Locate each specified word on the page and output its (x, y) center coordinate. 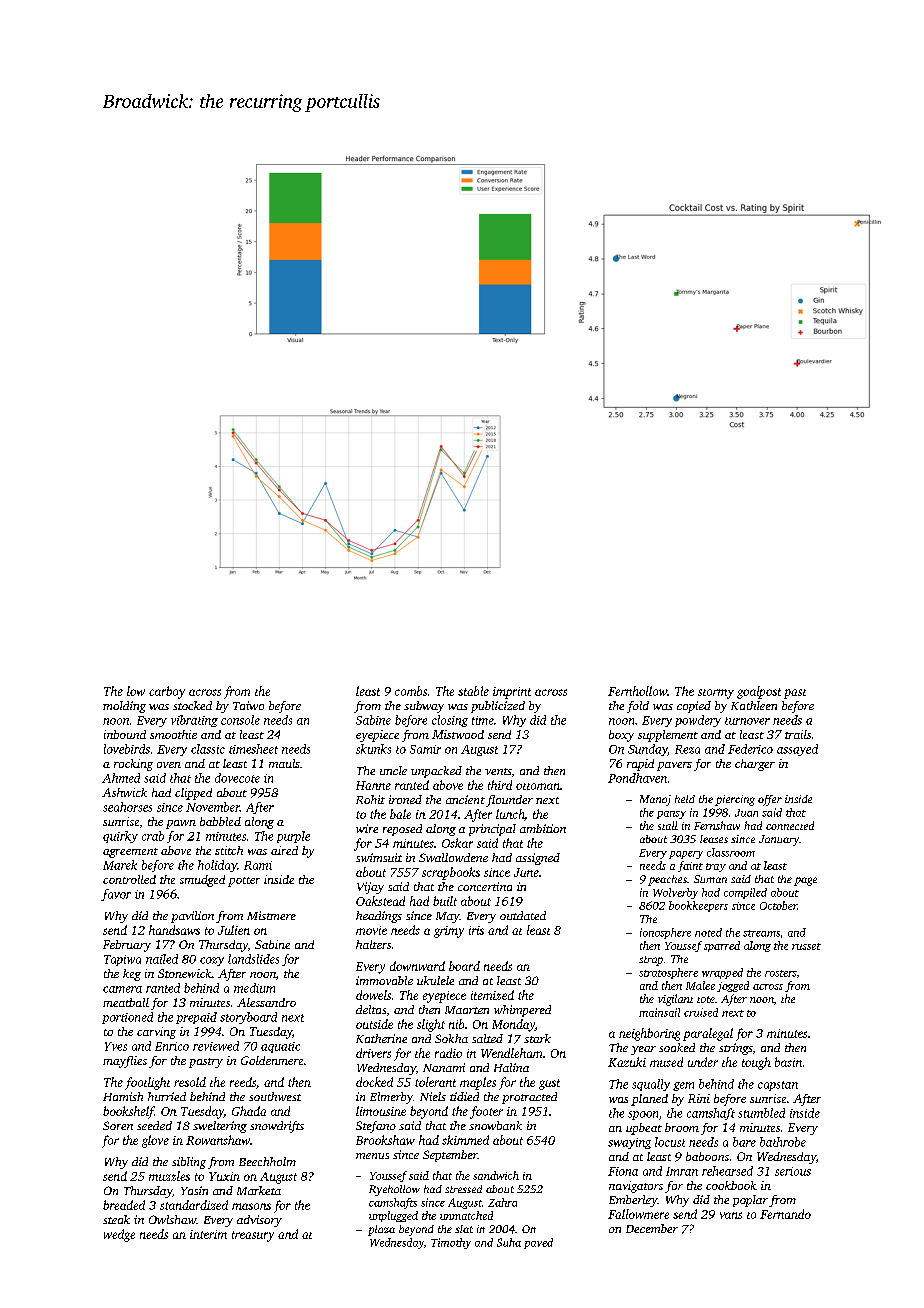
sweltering (220, 1127)
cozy (212, 961)
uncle (393, 770)
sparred (722, 946)
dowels (373, 995)
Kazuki (627, 1062)
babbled (220, 821)
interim (208, 1234)
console (240, 720)
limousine (381, 1111)
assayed (797, 750)
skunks (373, 749)
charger (755, 765)
